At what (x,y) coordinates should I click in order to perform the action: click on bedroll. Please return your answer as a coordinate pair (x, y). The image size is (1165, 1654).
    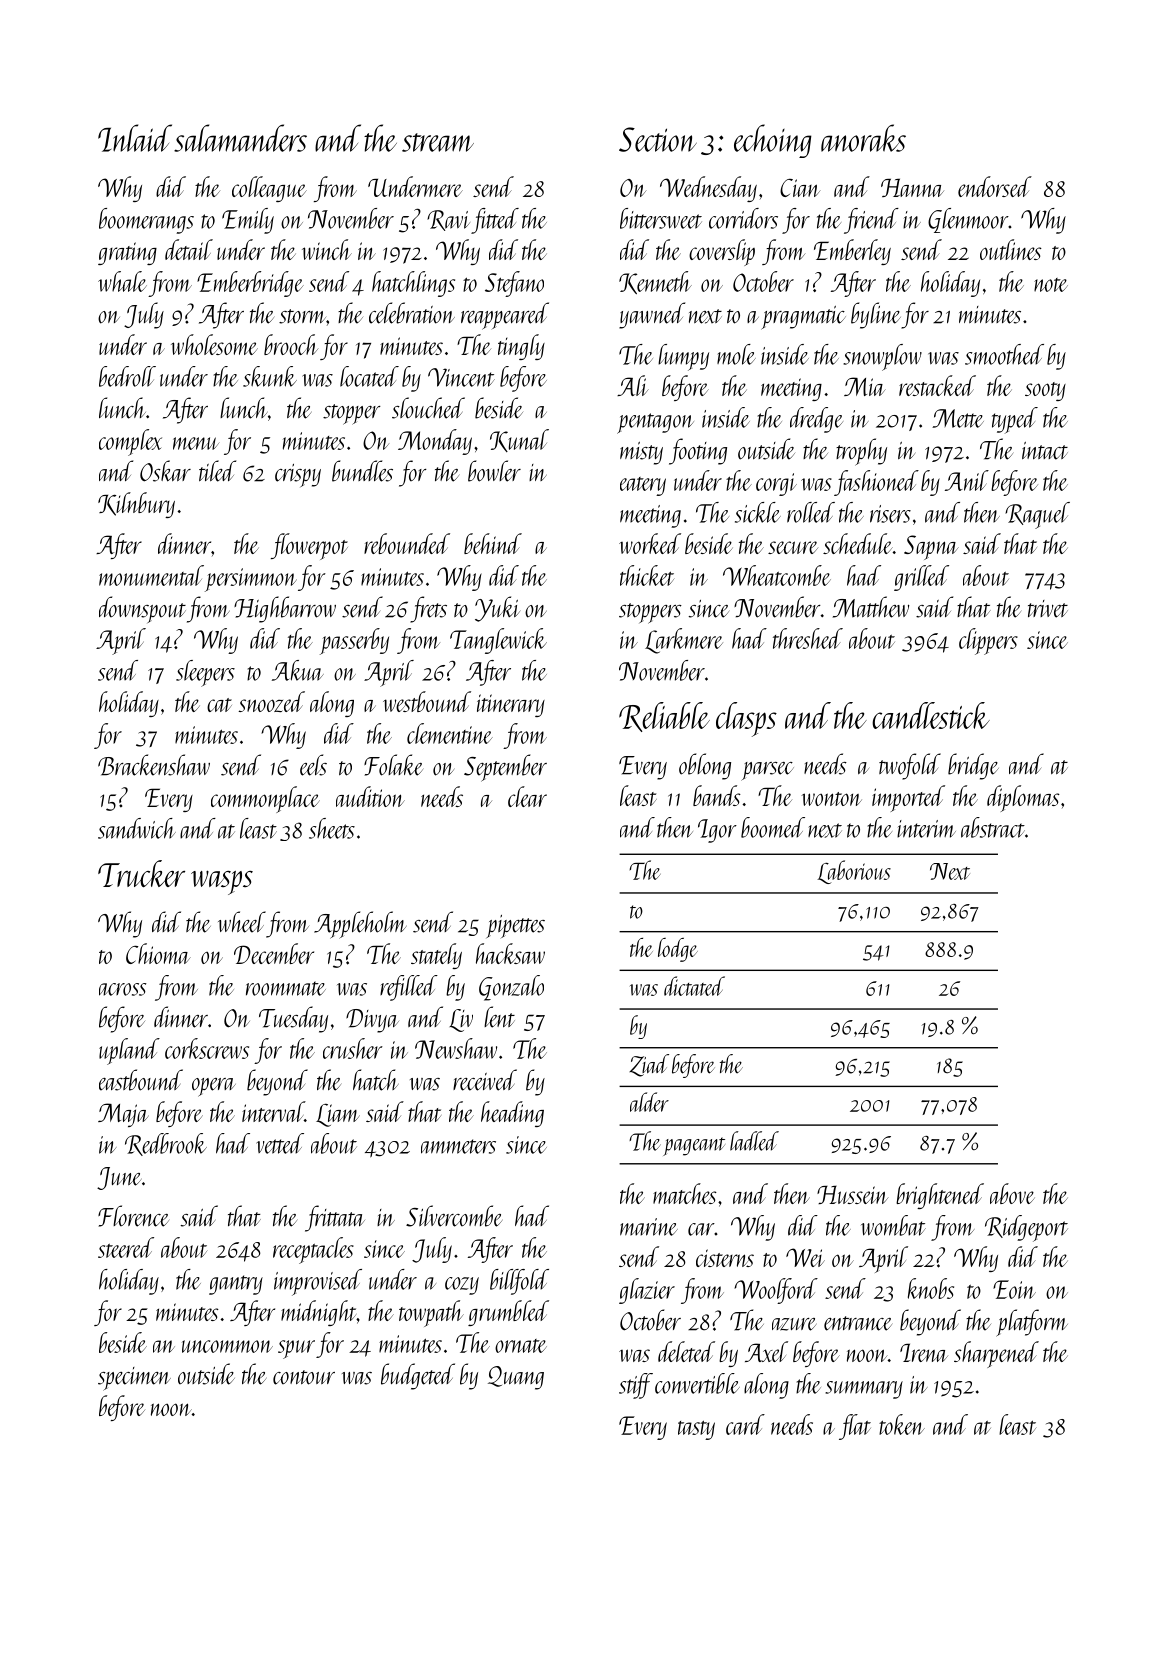
    Looking at the image, I should click on (127, 376).
